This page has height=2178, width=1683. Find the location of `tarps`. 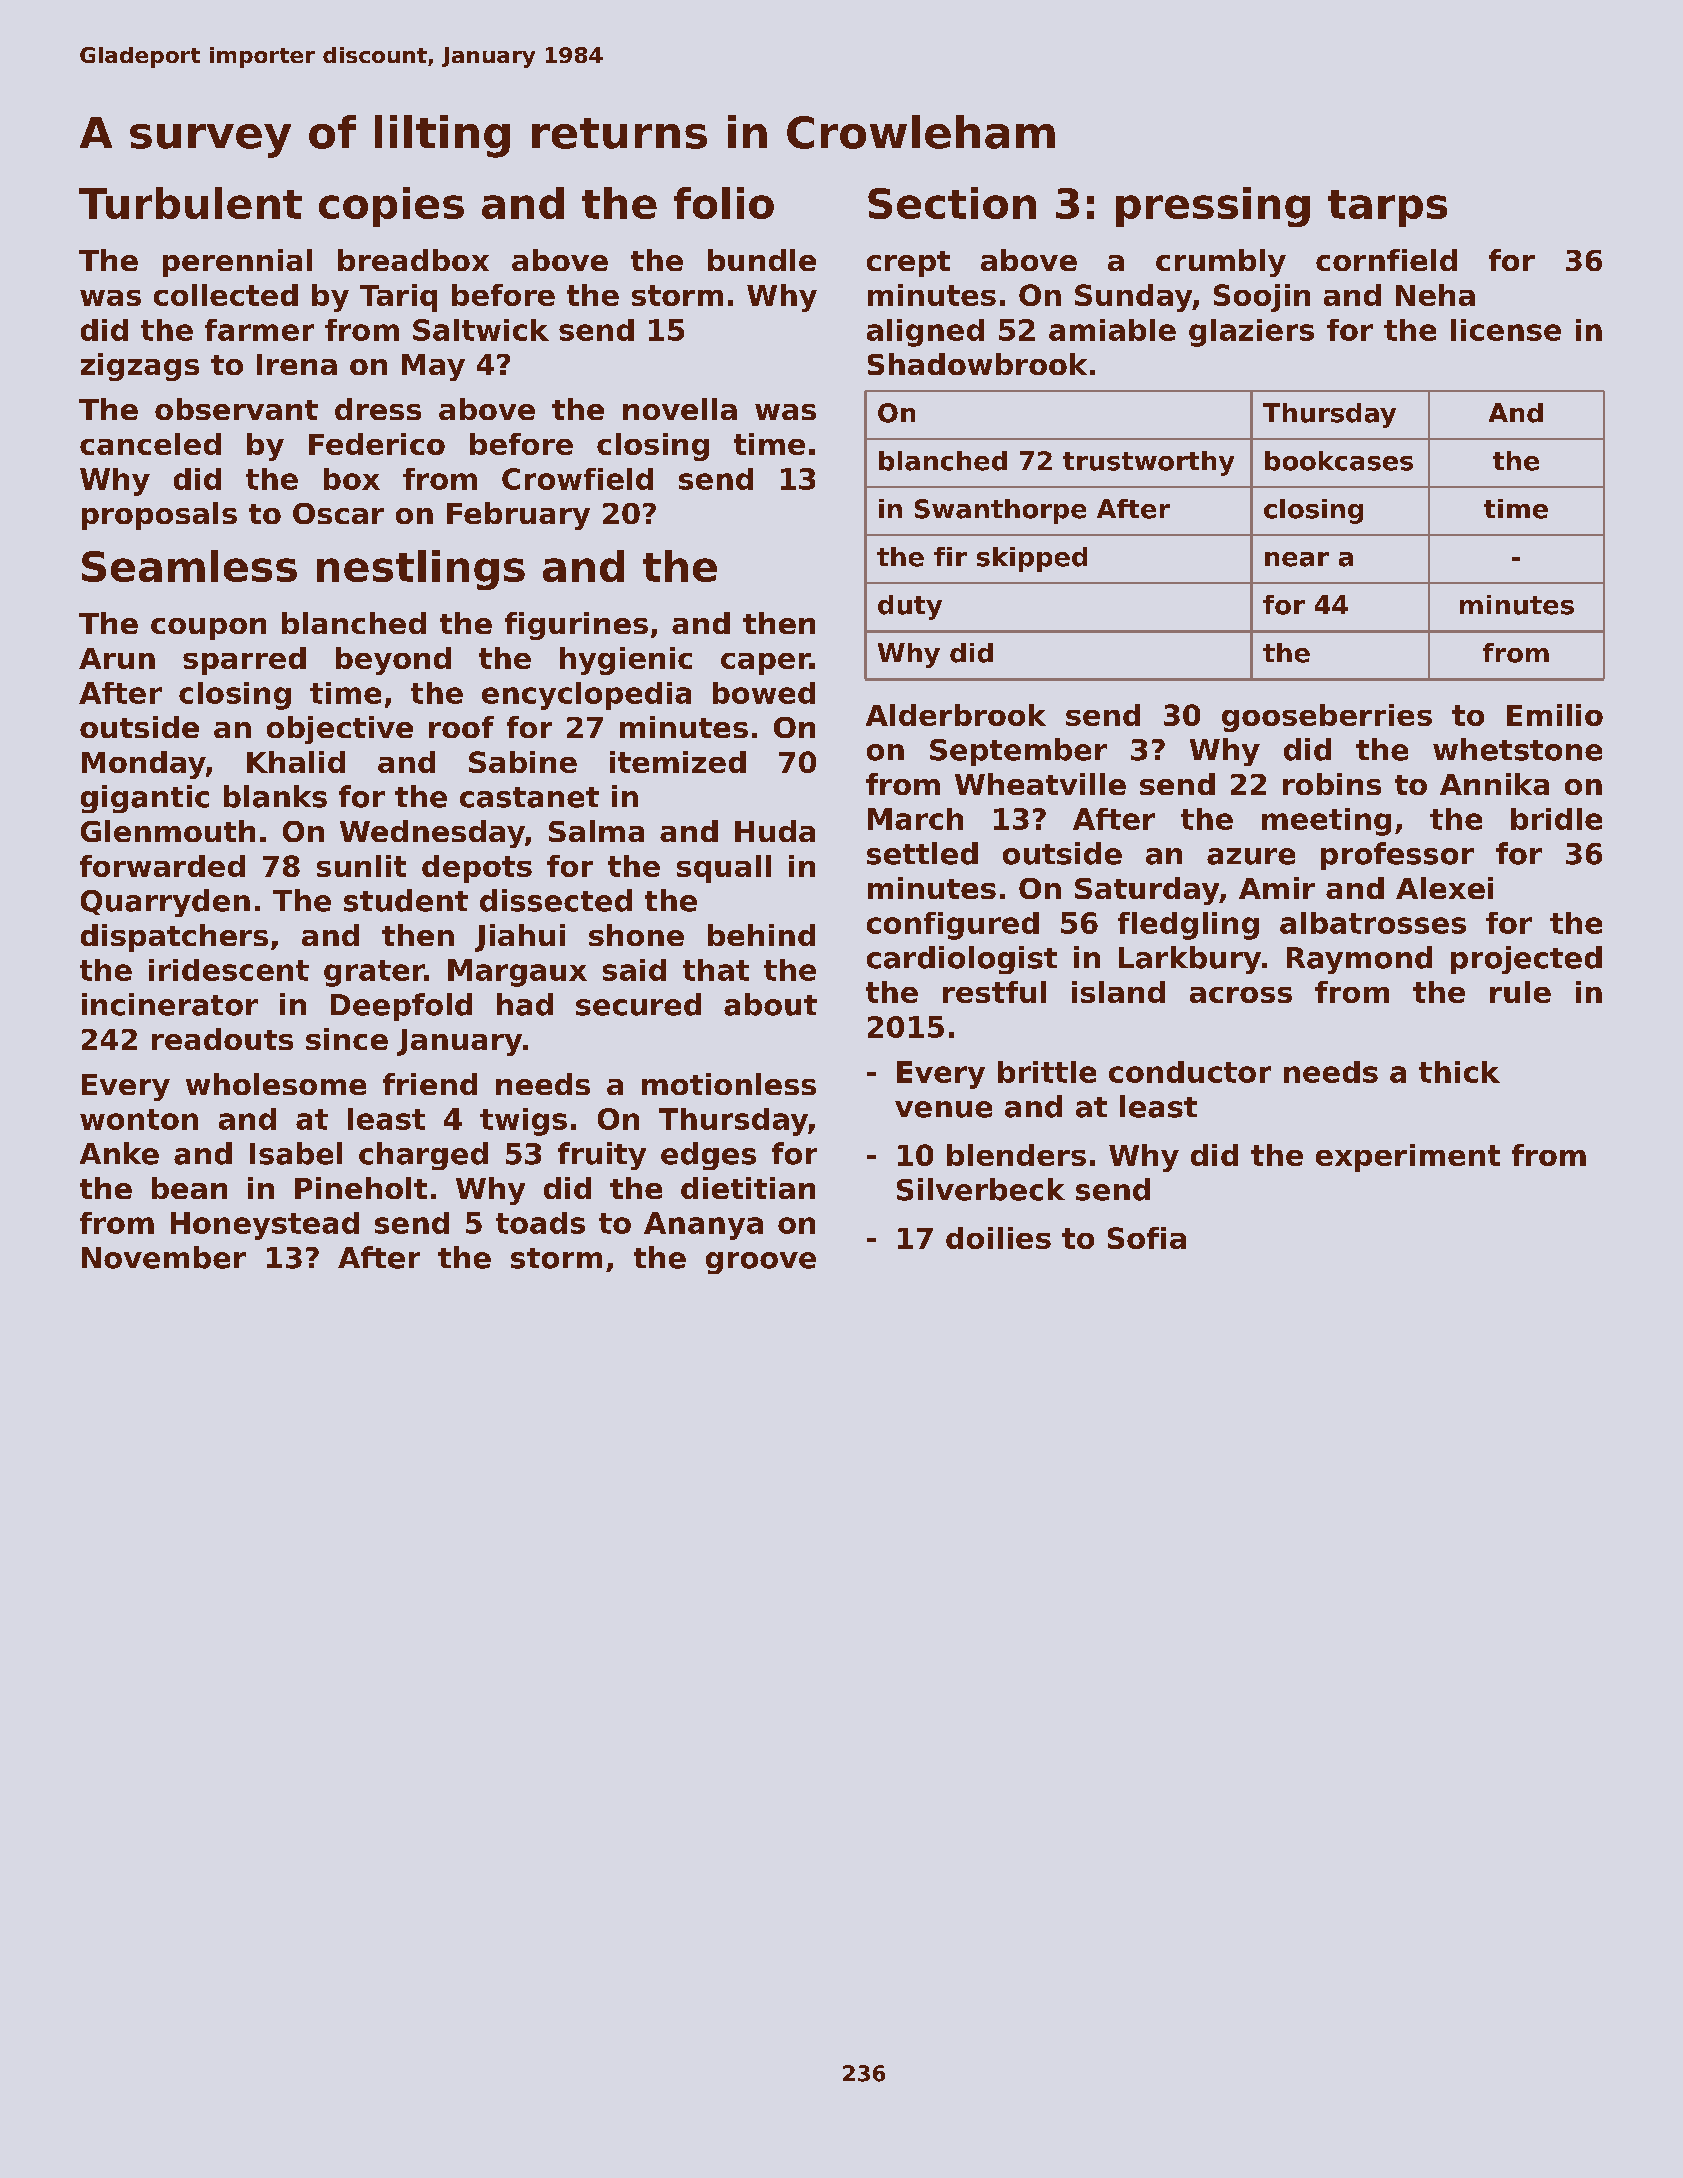

tarps is located at coordinates (1387, 208).
